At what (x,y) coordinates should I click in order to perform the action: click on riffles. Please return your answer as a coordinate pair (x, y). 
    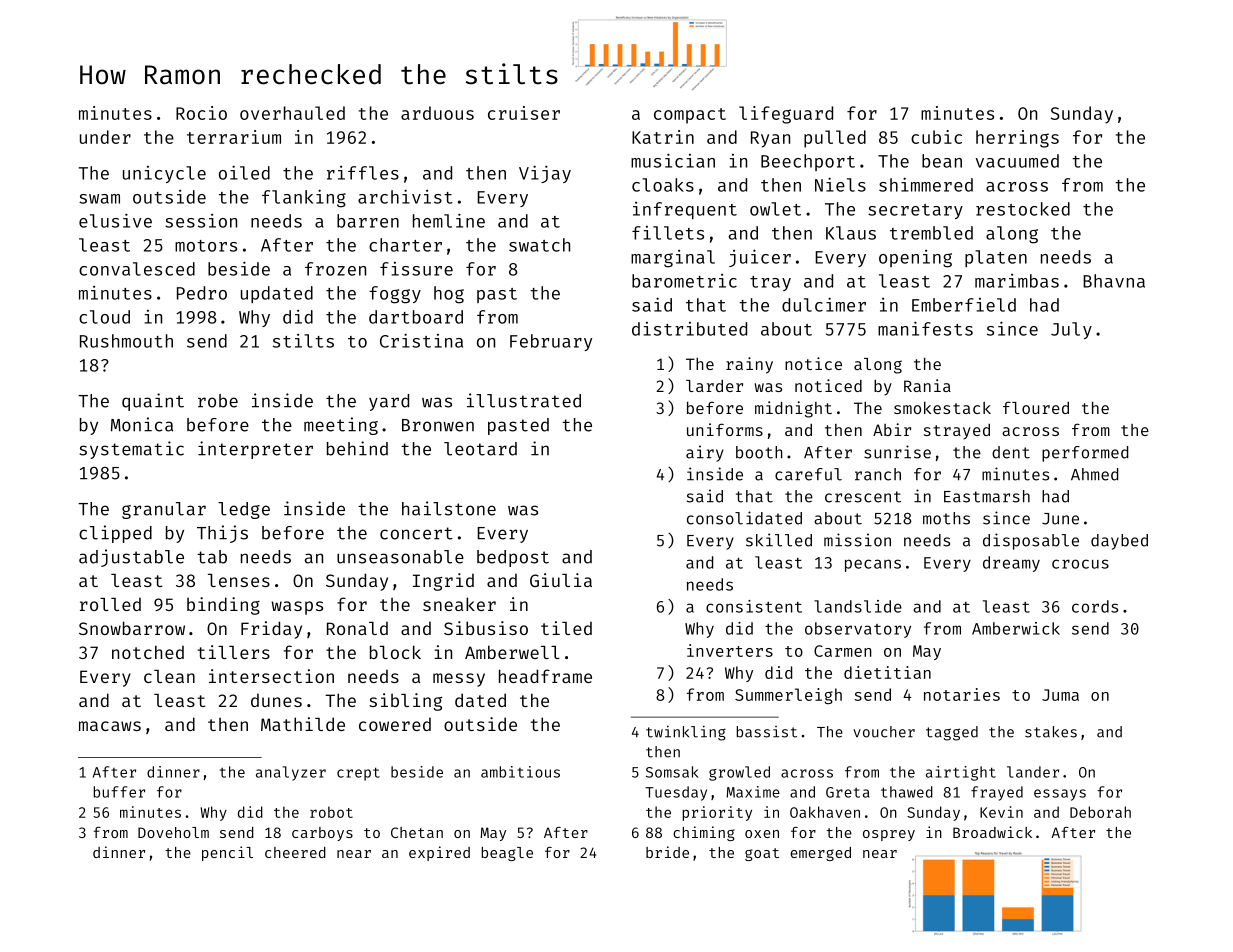
    Looking at the image, I should click on (363, 173).
